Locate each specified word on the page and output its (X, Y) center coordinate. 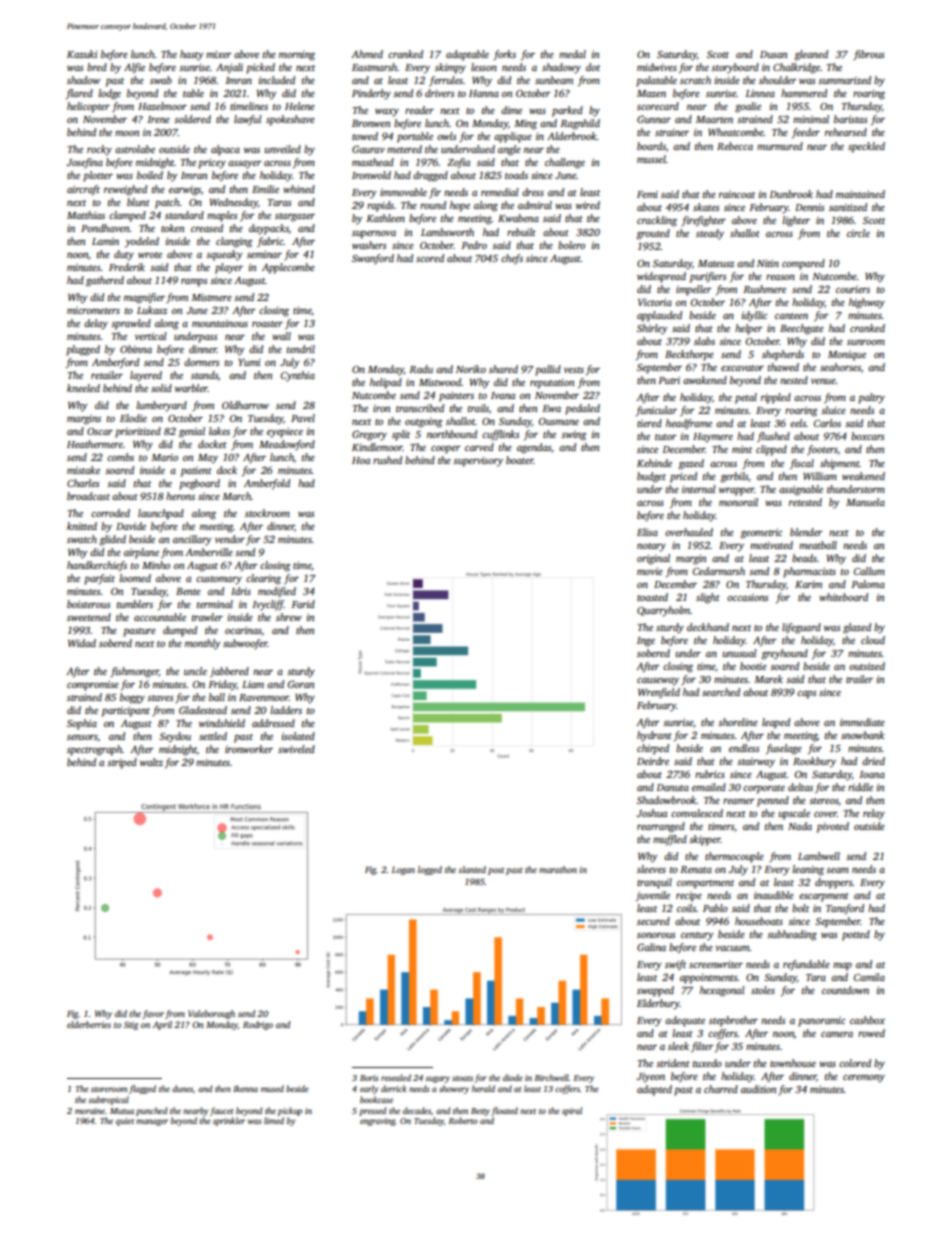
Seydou (175, 737)
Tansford (845, 909)
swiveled (296, 749)
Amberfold (267, 484)
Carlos (827, 423)
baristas (851, 119)
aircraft (83, 190)
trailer (859, 679)
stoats (462, 1078)
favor (153, 1014)
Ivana (503, 395)
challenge (565, 163)
